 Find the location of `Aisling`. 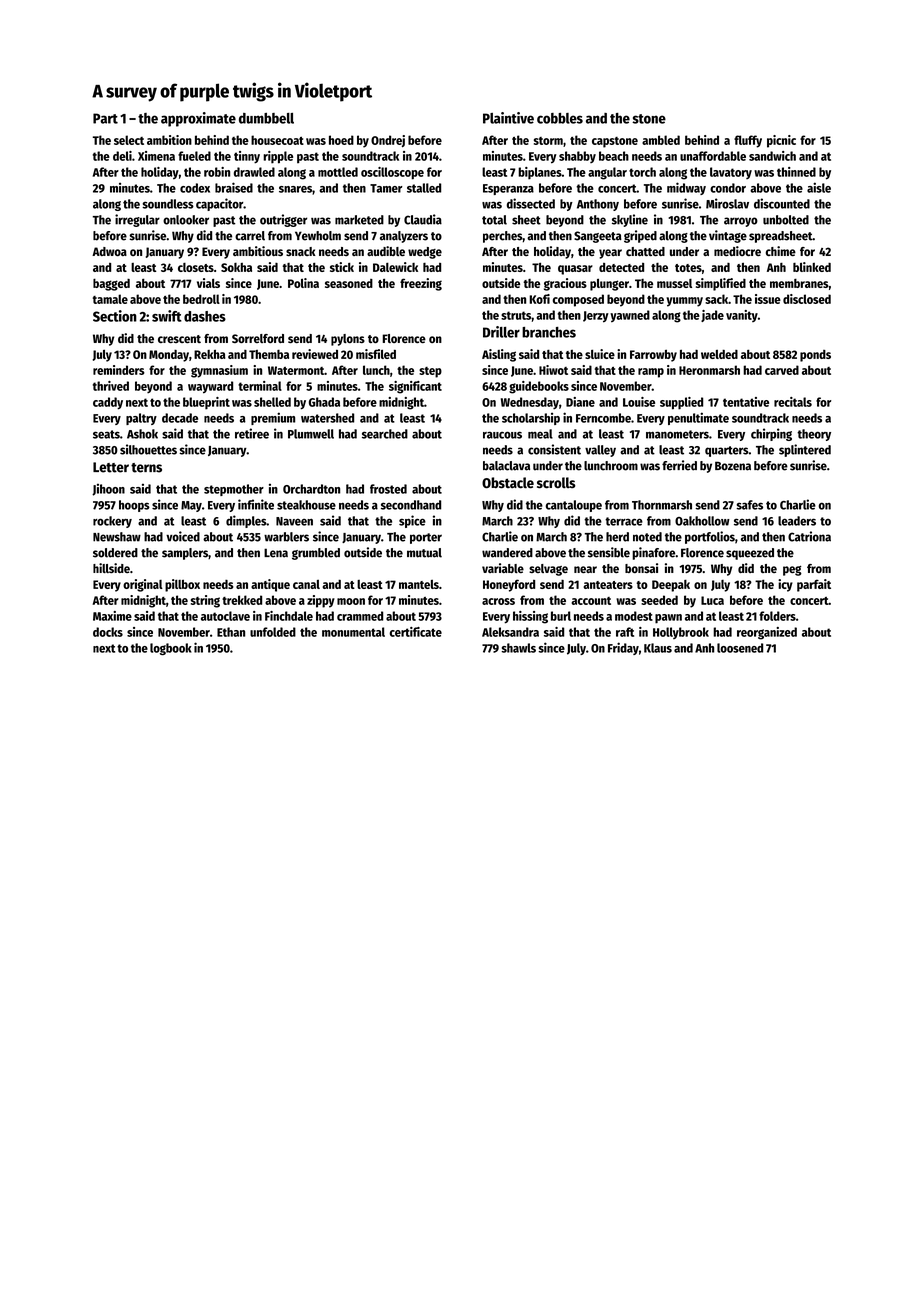

Aisling is located at coordinates (499, 355).
